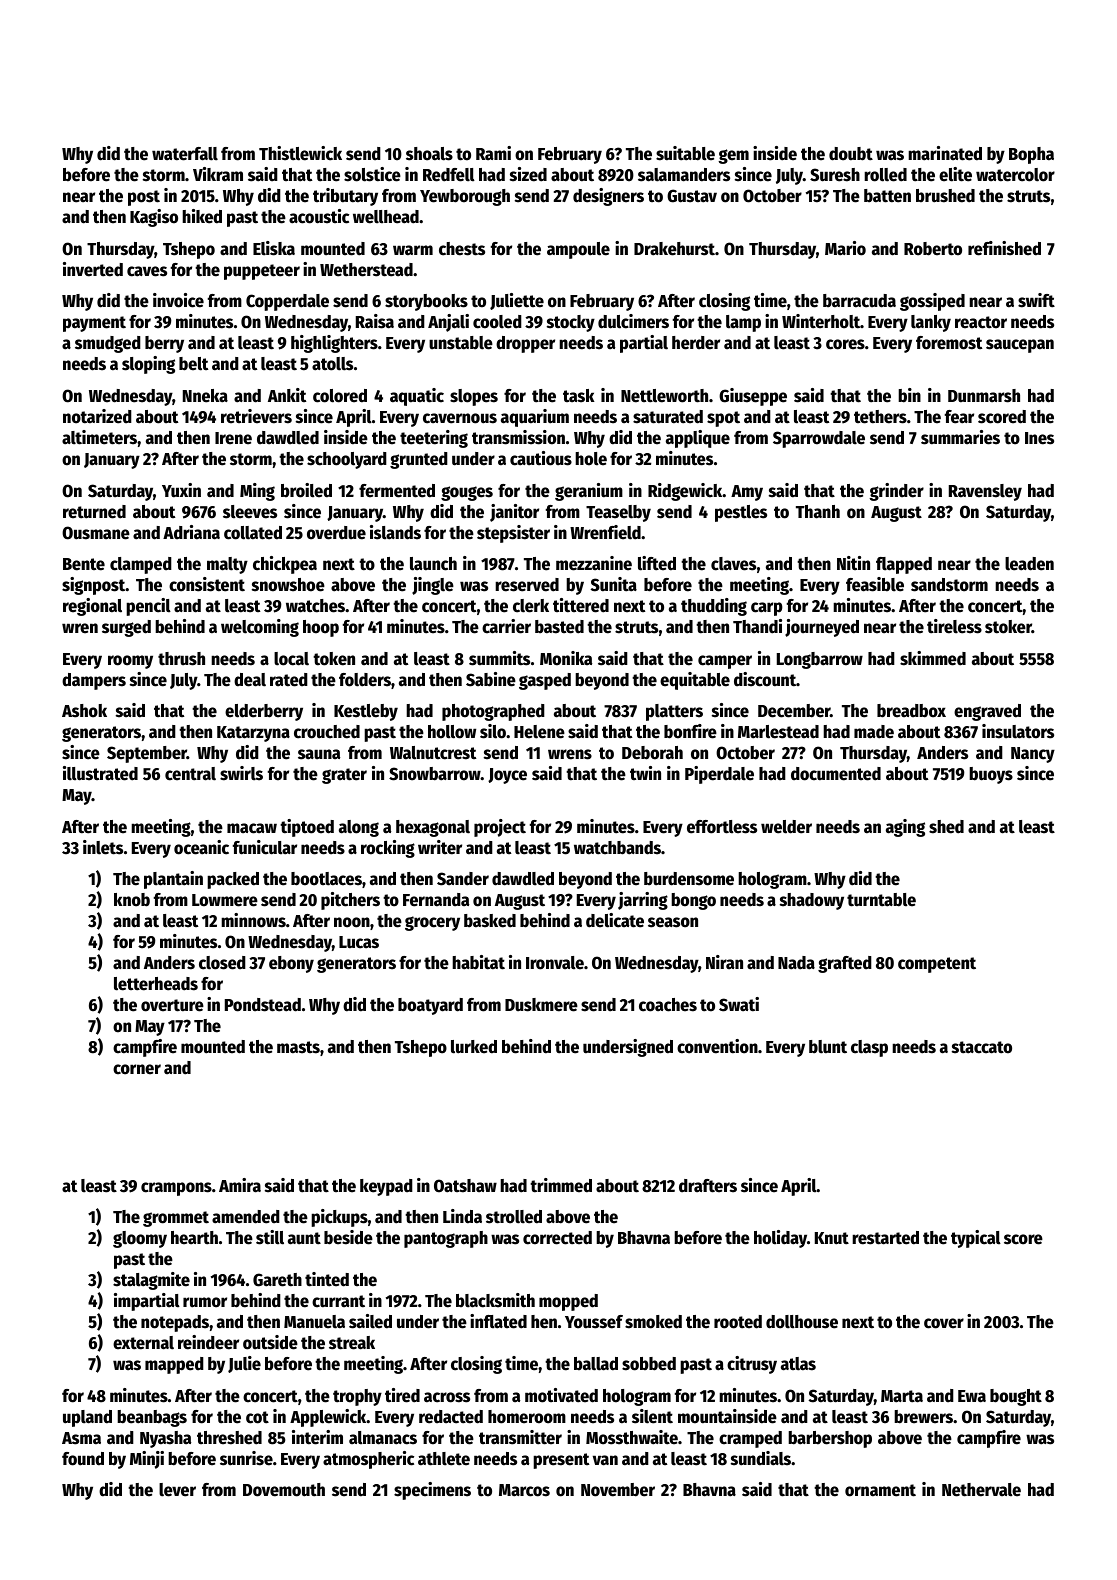  I want to click on watercolor, so click(1015, 175).
